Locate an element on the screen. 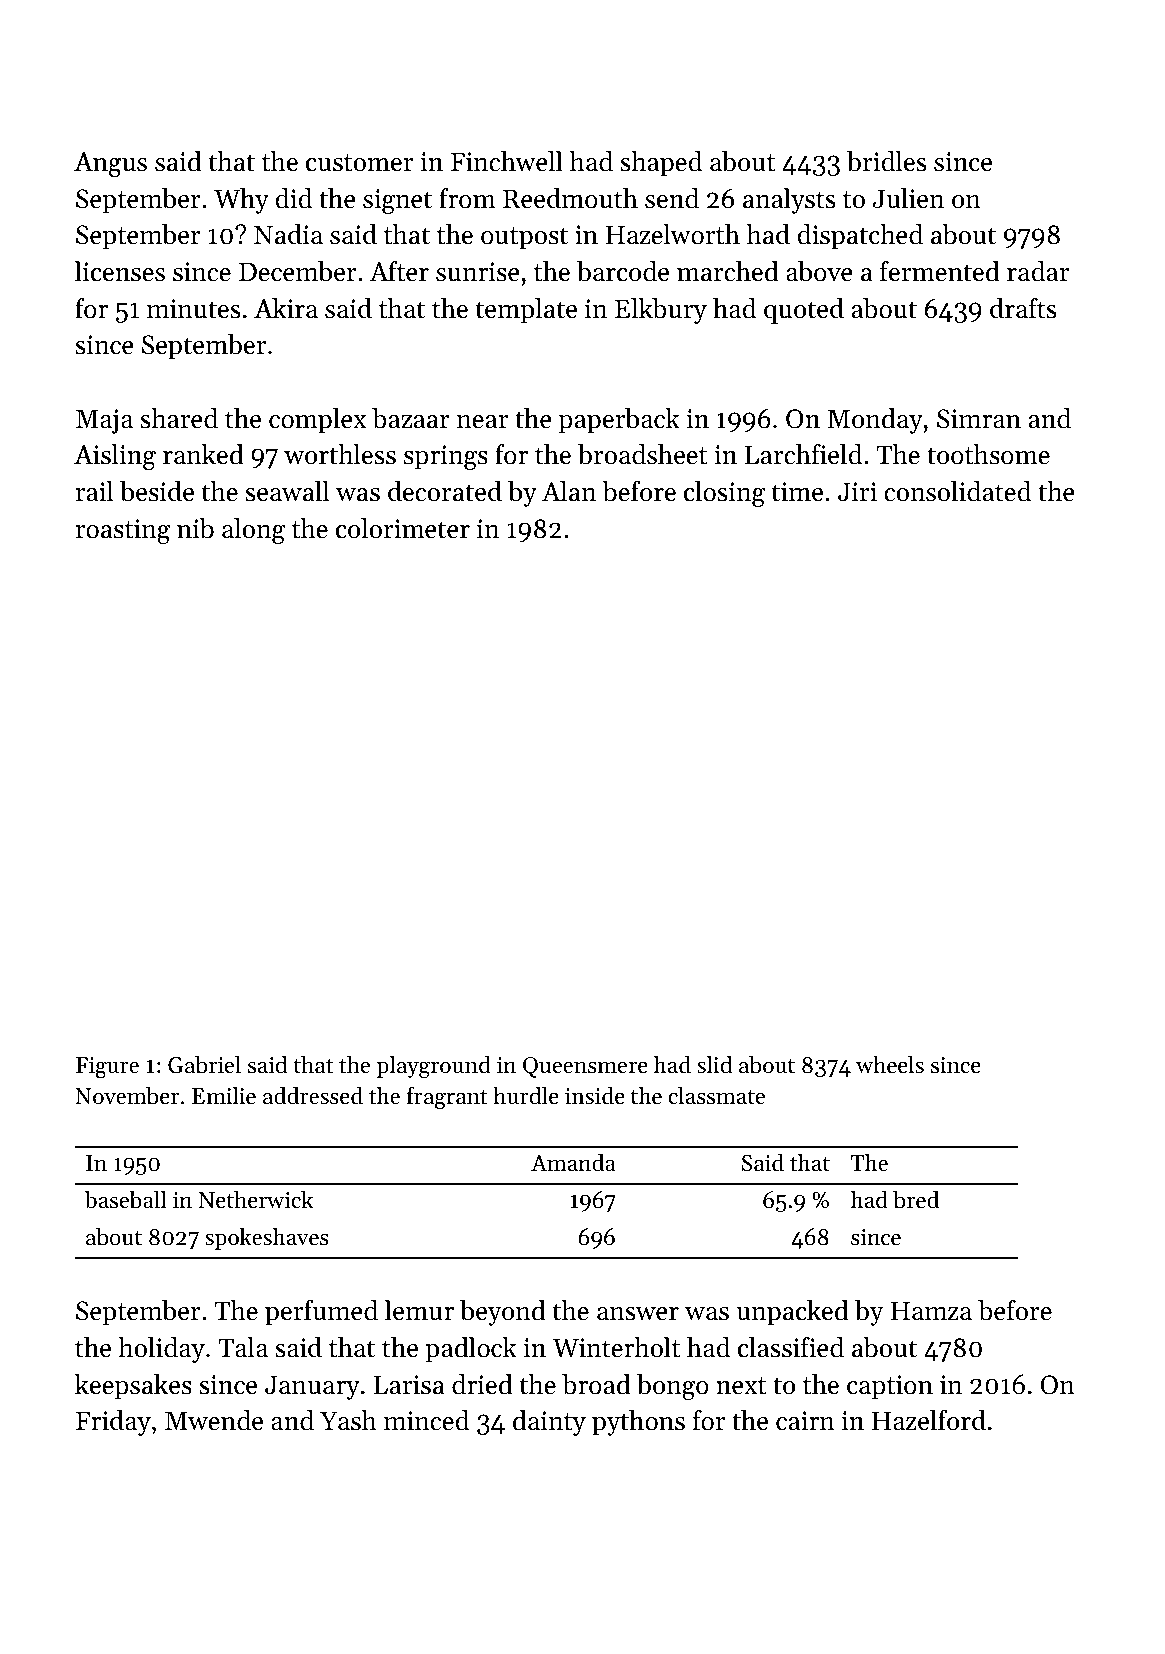  licenses is located at coordinates (120, 271).
